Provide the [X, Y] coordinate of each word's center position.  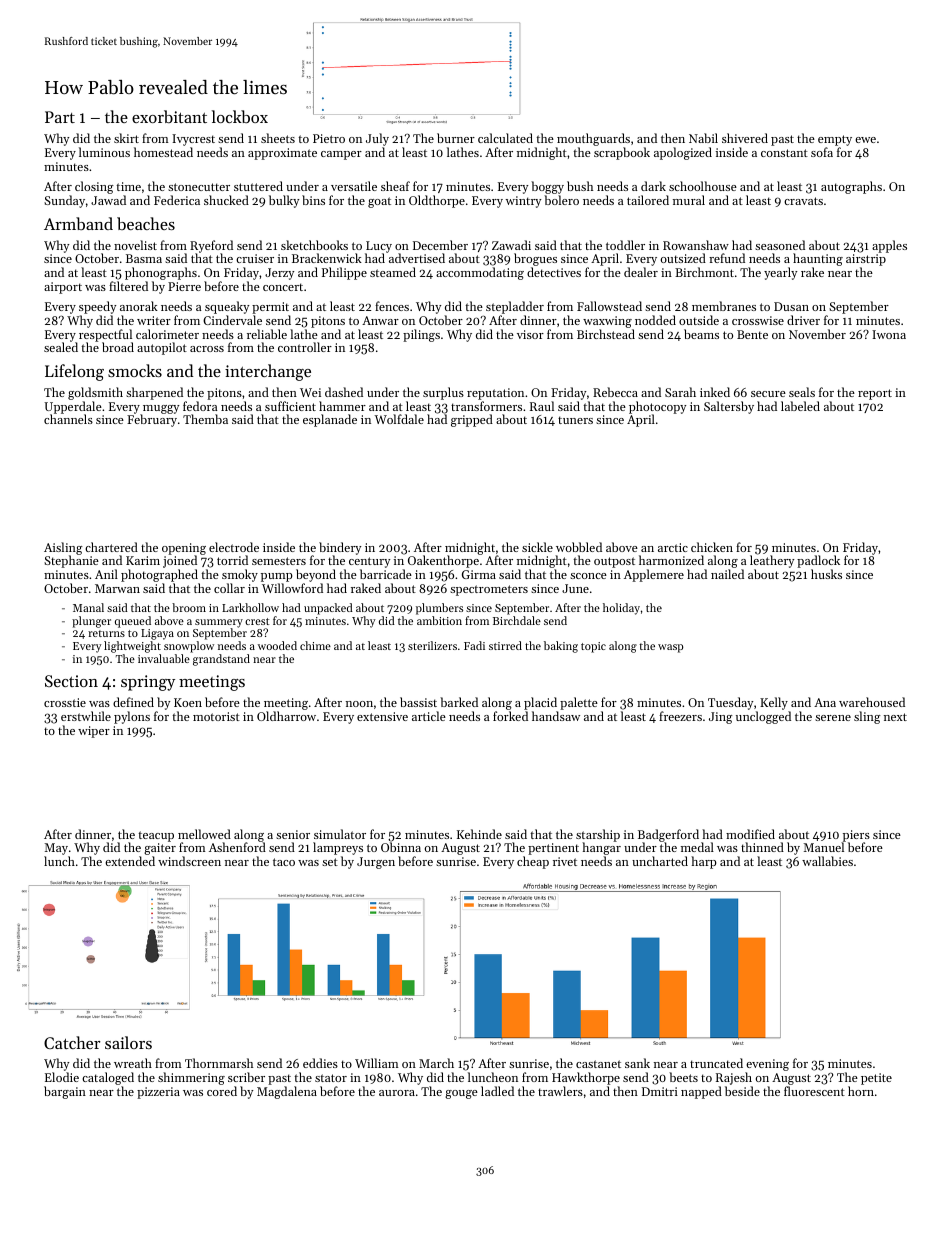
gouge [461, 1094]
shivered [745, 138]
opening [184, 549]
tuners [575, 420]
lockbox [240, 116]
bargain [65, 1092]
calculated [505, 138]
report [875, 394]
